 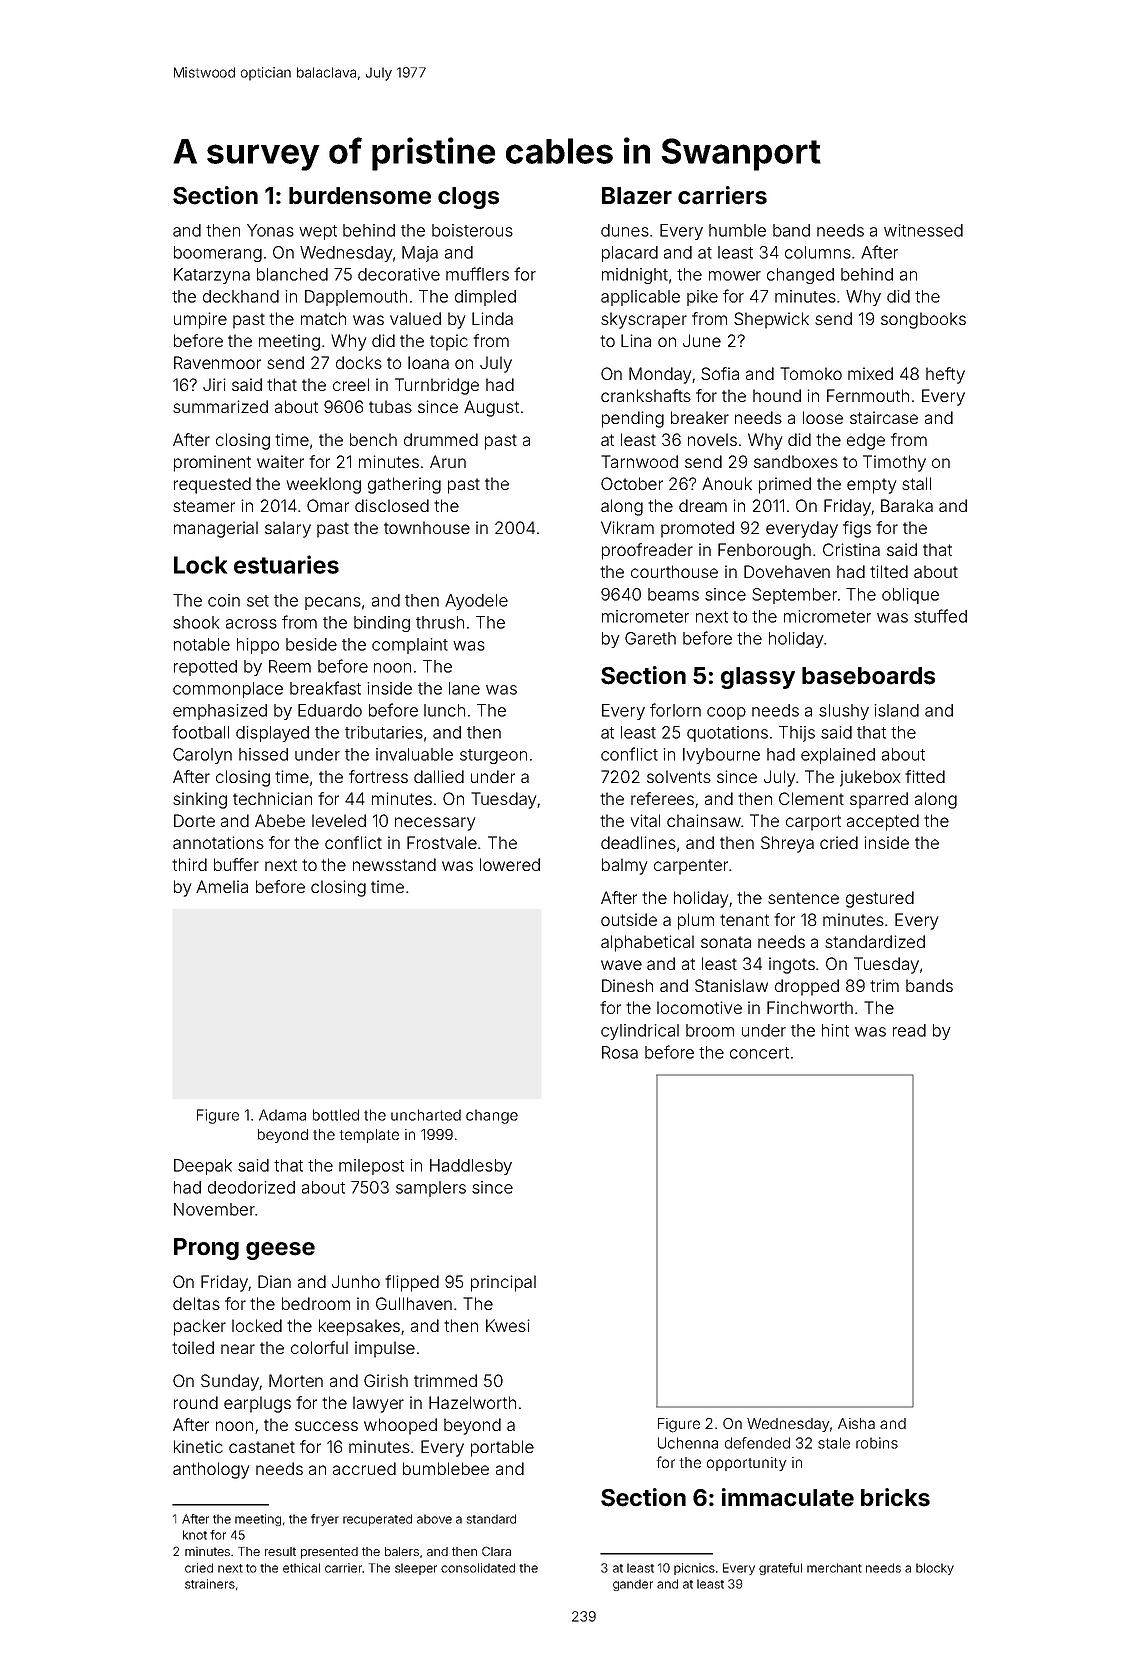 I want to click on defended, so click(x=757, y=1443).
